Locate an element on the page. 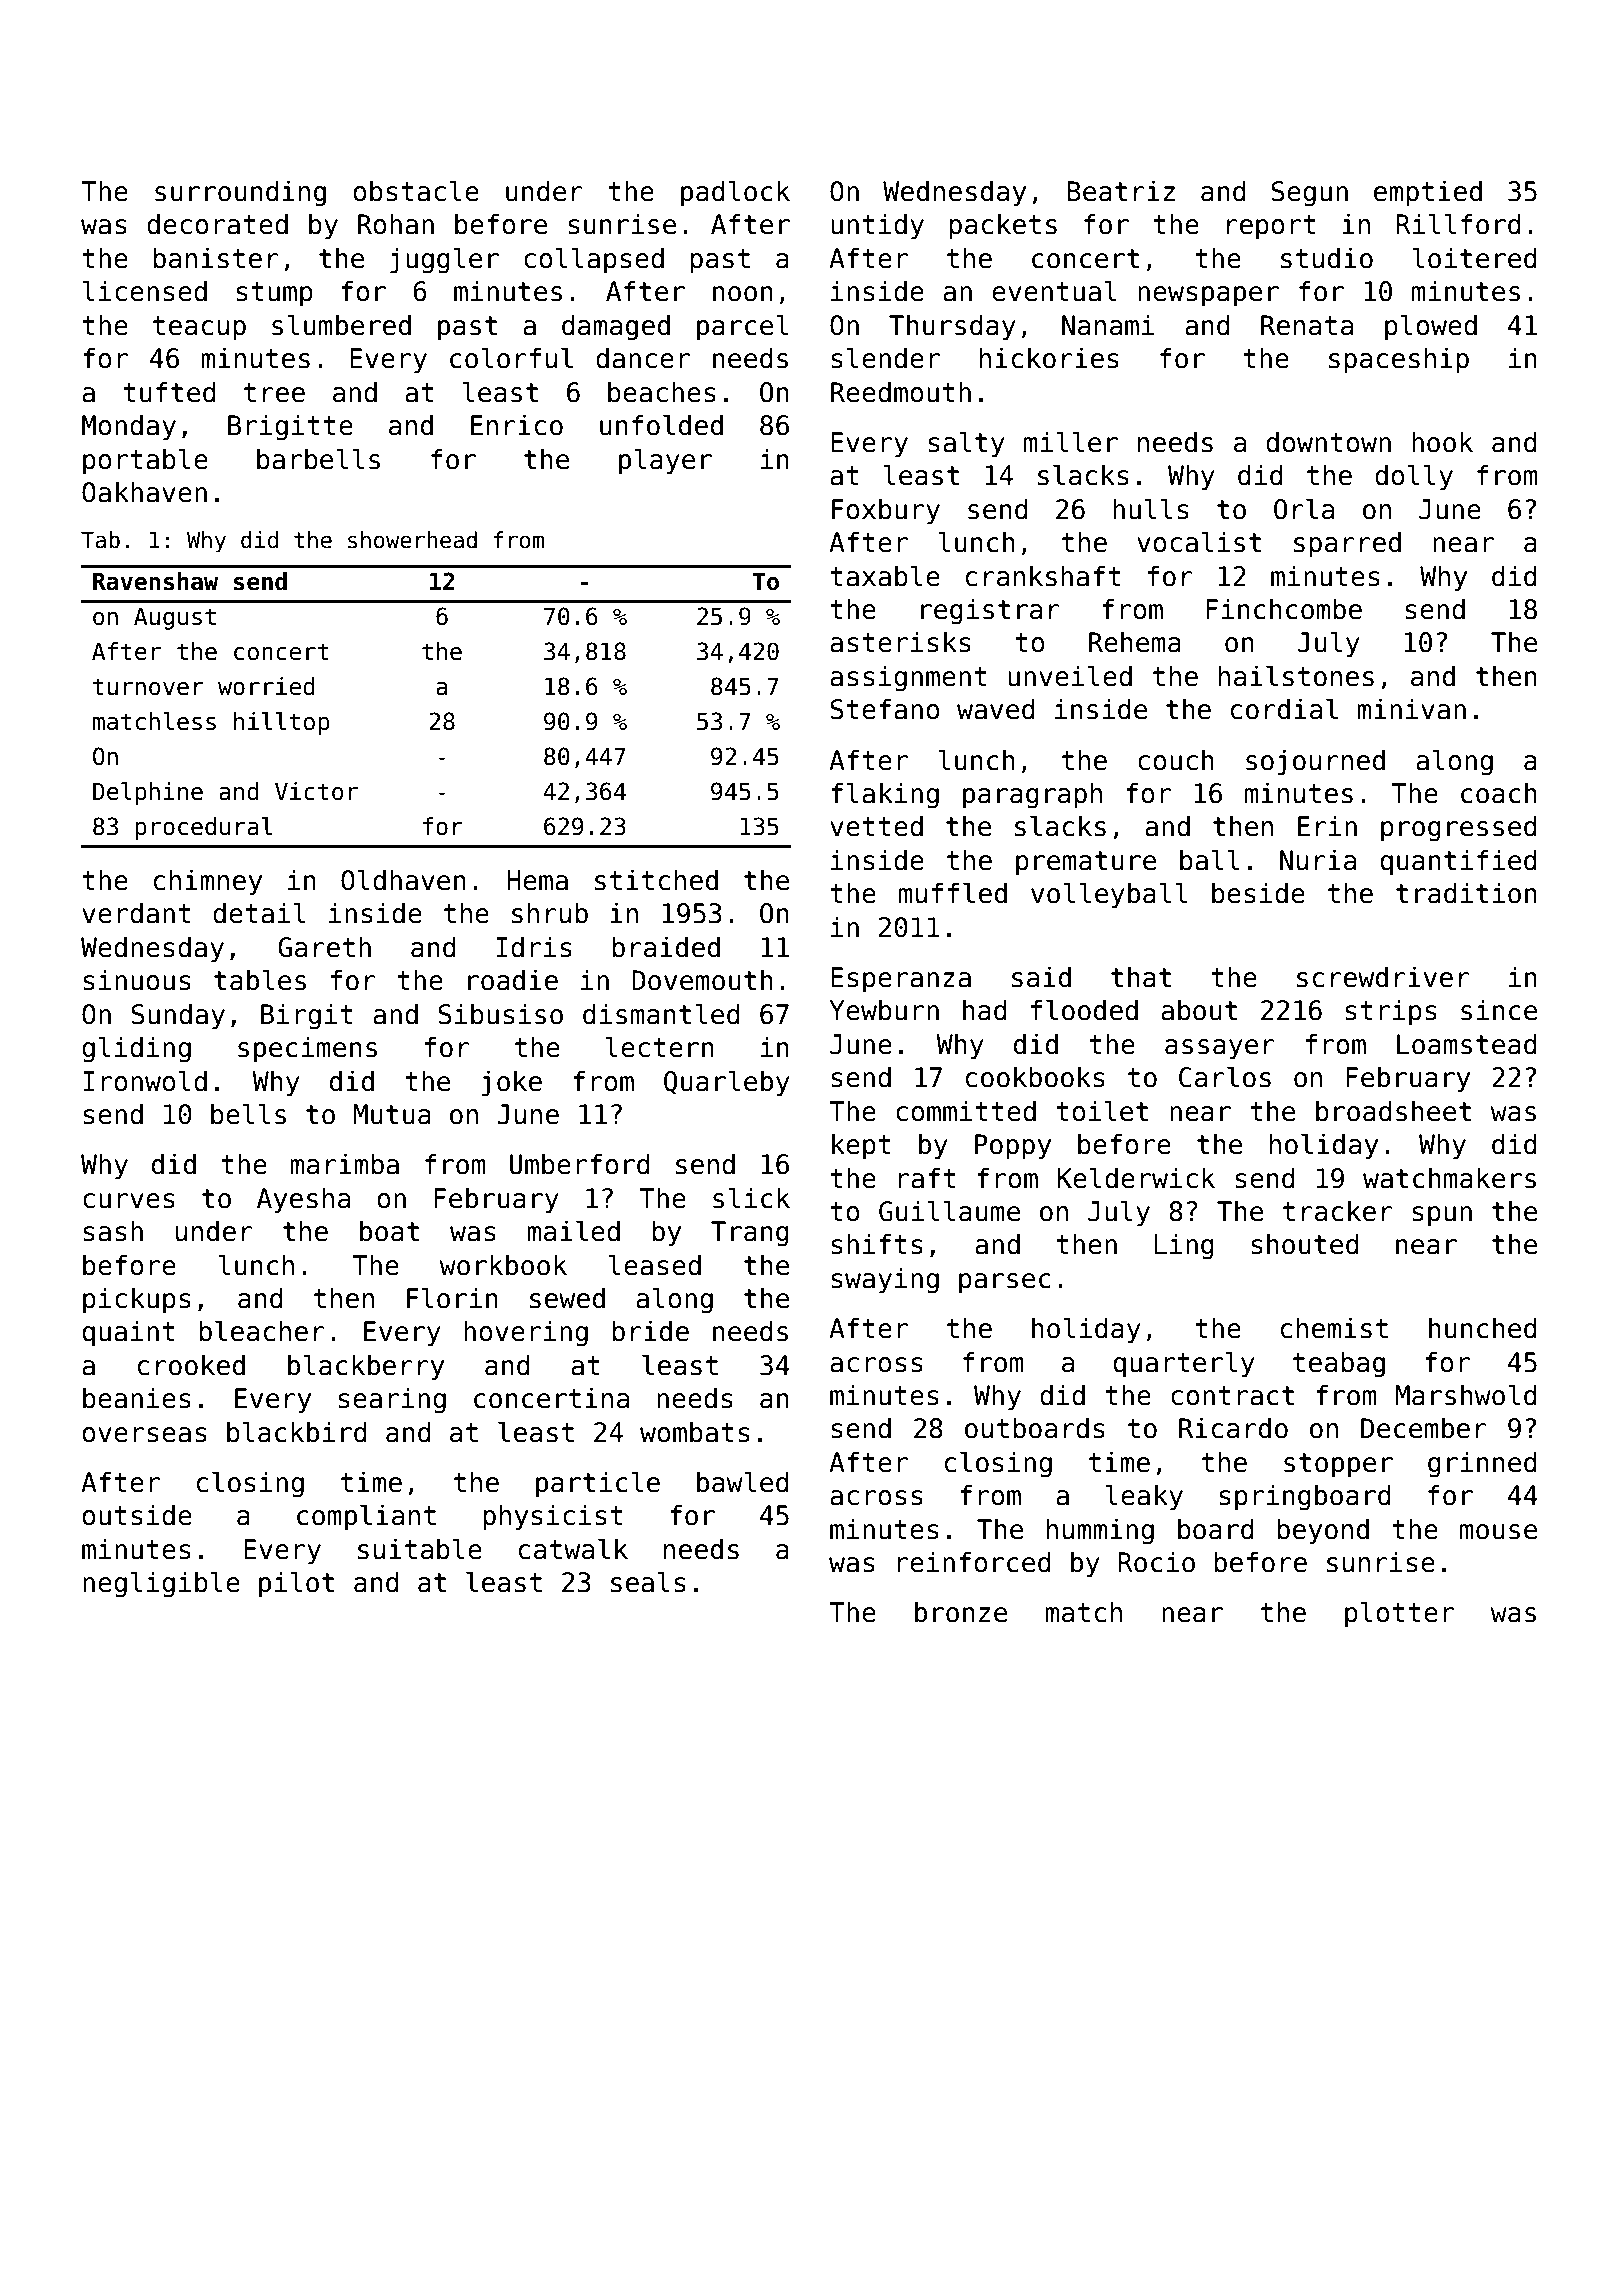 The width and height of the page is (1620, 2292). pilot is located at coordinates (296, 1584).
